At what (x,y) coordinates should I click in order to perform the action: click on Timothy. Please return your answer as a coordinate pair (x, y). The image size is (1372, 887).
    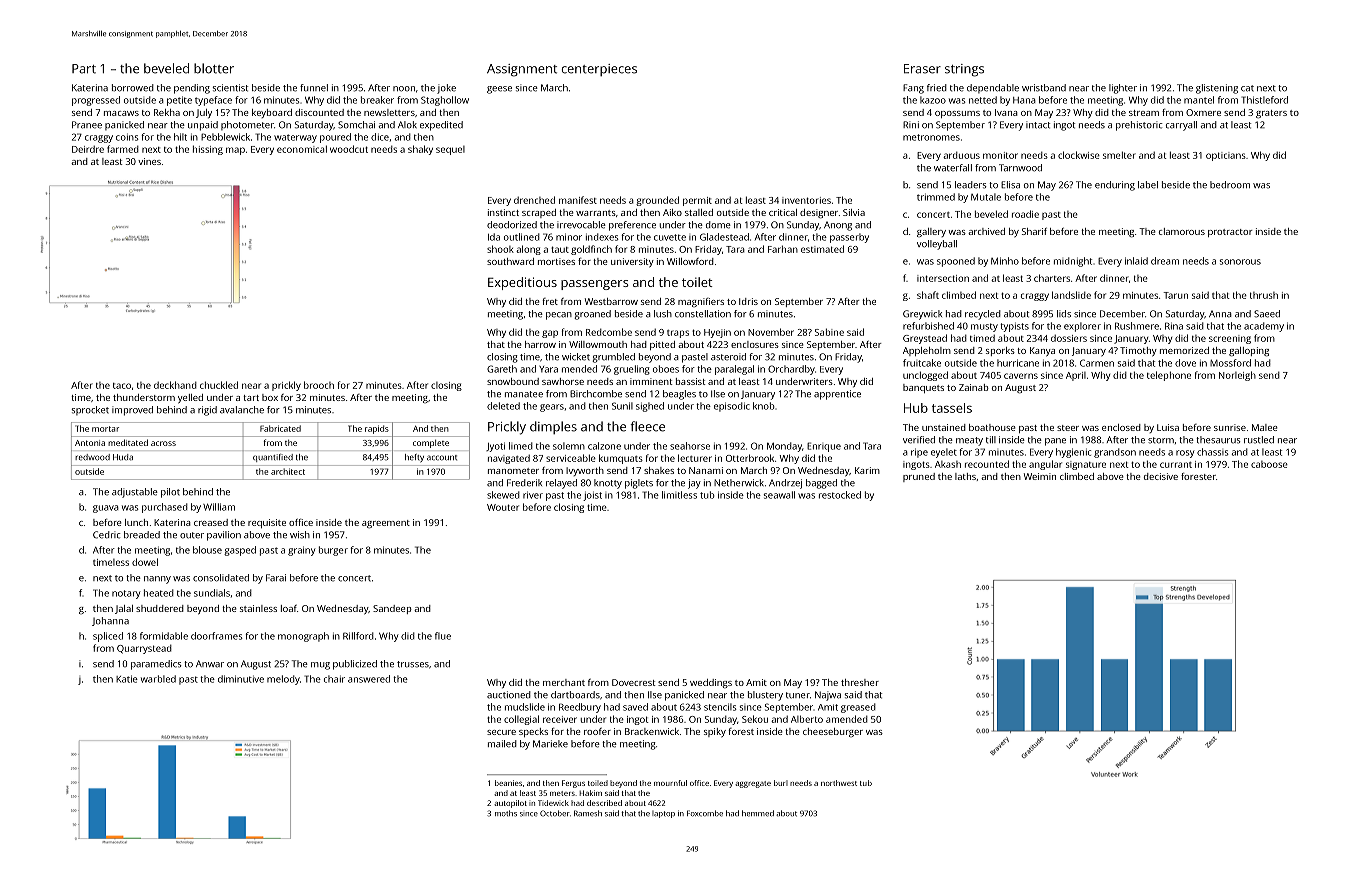
    Looking at the image, I should click on (1138, 352).
